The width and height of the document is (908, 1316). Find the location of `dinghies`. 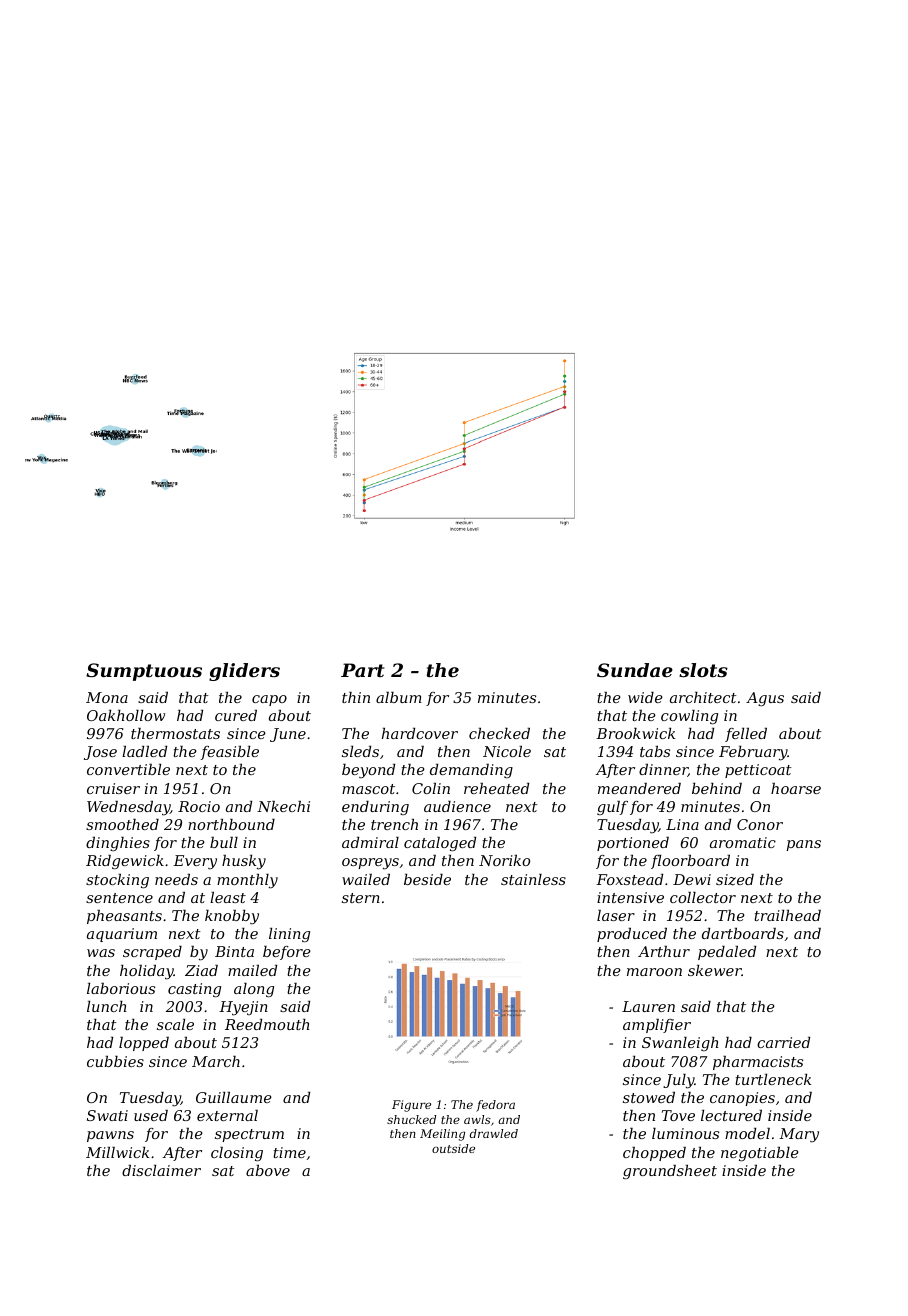

dinghies is located at coordinates (118, 844).
